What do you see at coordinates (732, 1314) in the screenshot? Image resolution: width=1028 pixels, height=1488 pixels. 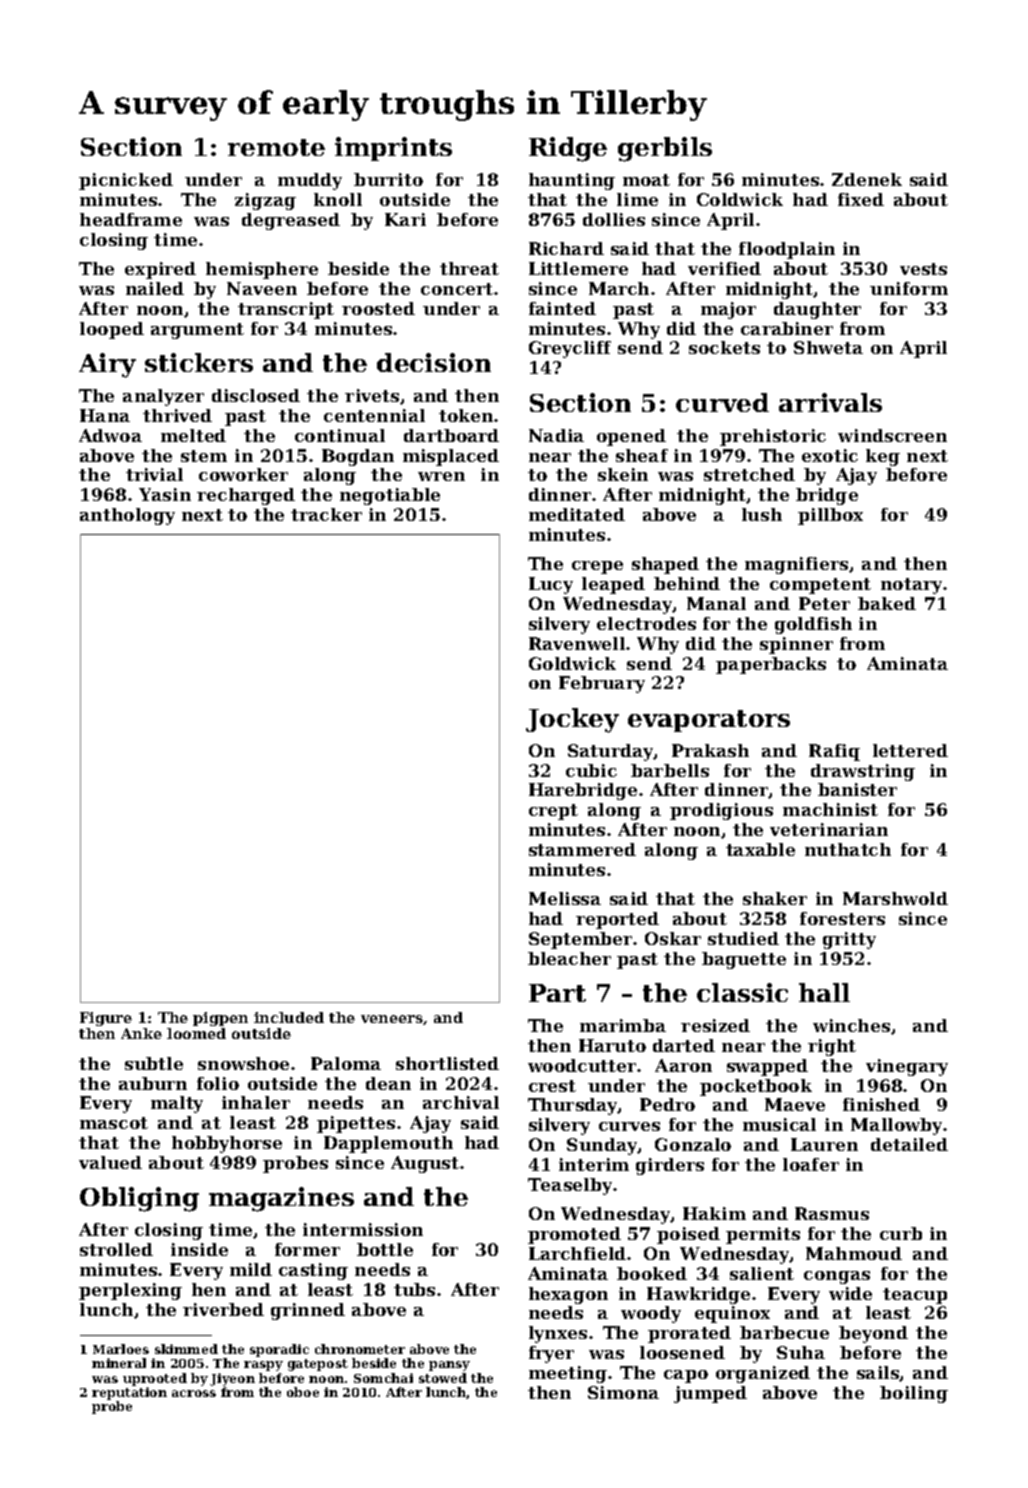 I see `equinox` at bounding box center [732, 1314].
